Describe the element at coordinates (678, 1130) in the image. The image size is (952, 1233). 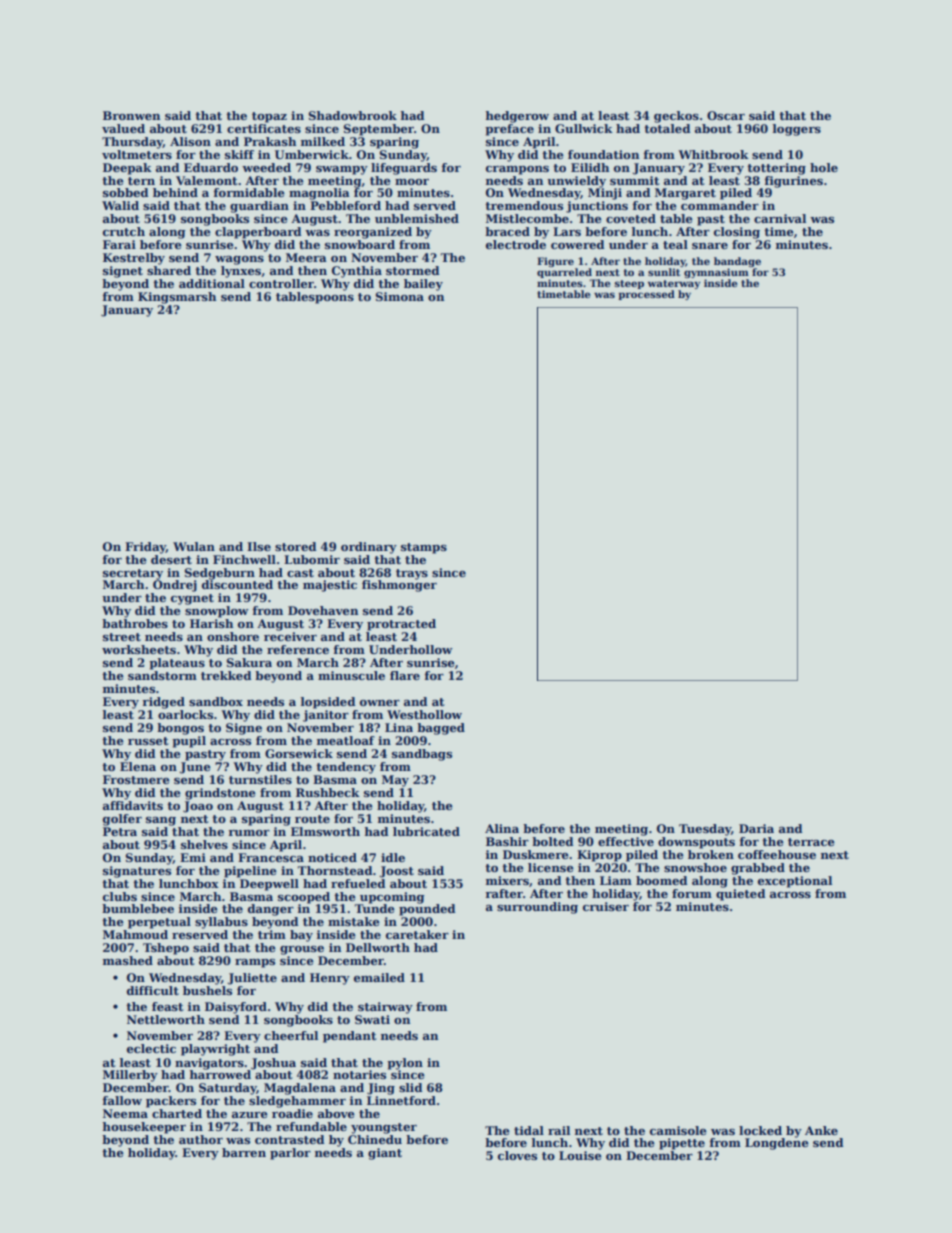
I see `camisole` at that location.
